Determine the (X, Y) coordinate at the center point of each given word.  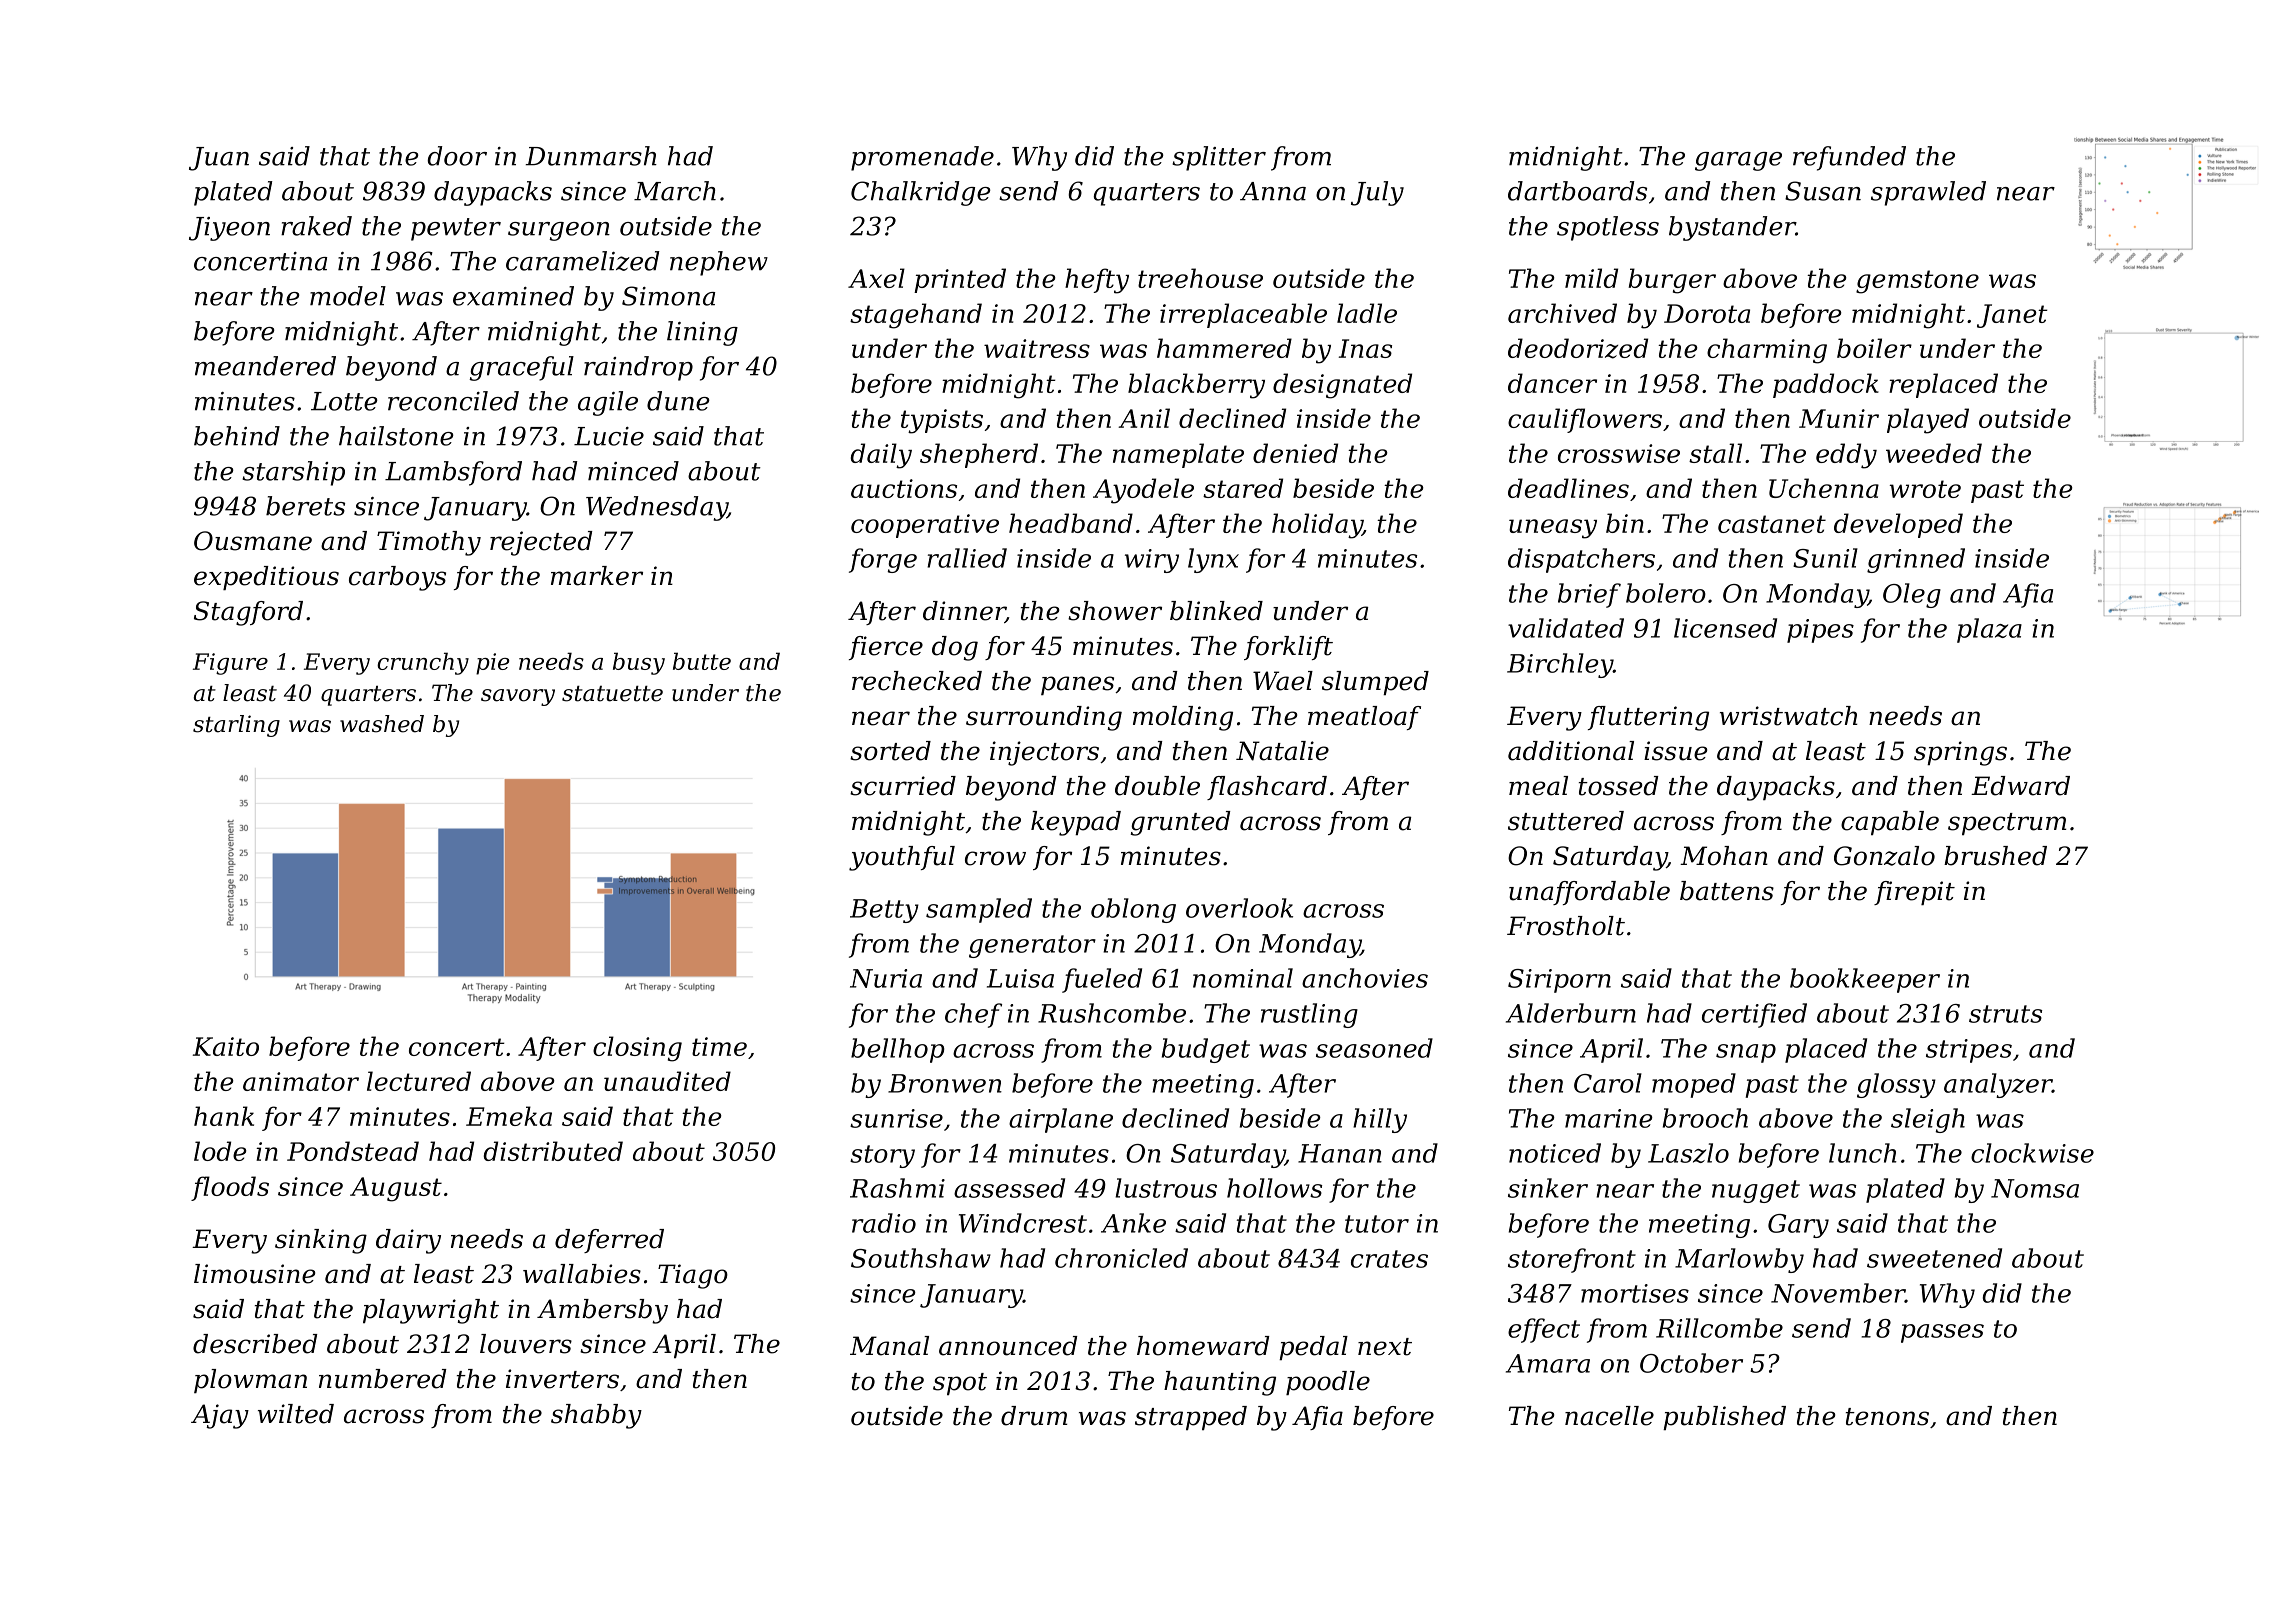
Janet (2012, 316)
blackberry (1196, 386)
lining (702, 333)
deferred (609, 1241)
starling (236, 726)
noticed (1555, 1153)
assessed (1009, 1188)
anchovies (1365, 978)
